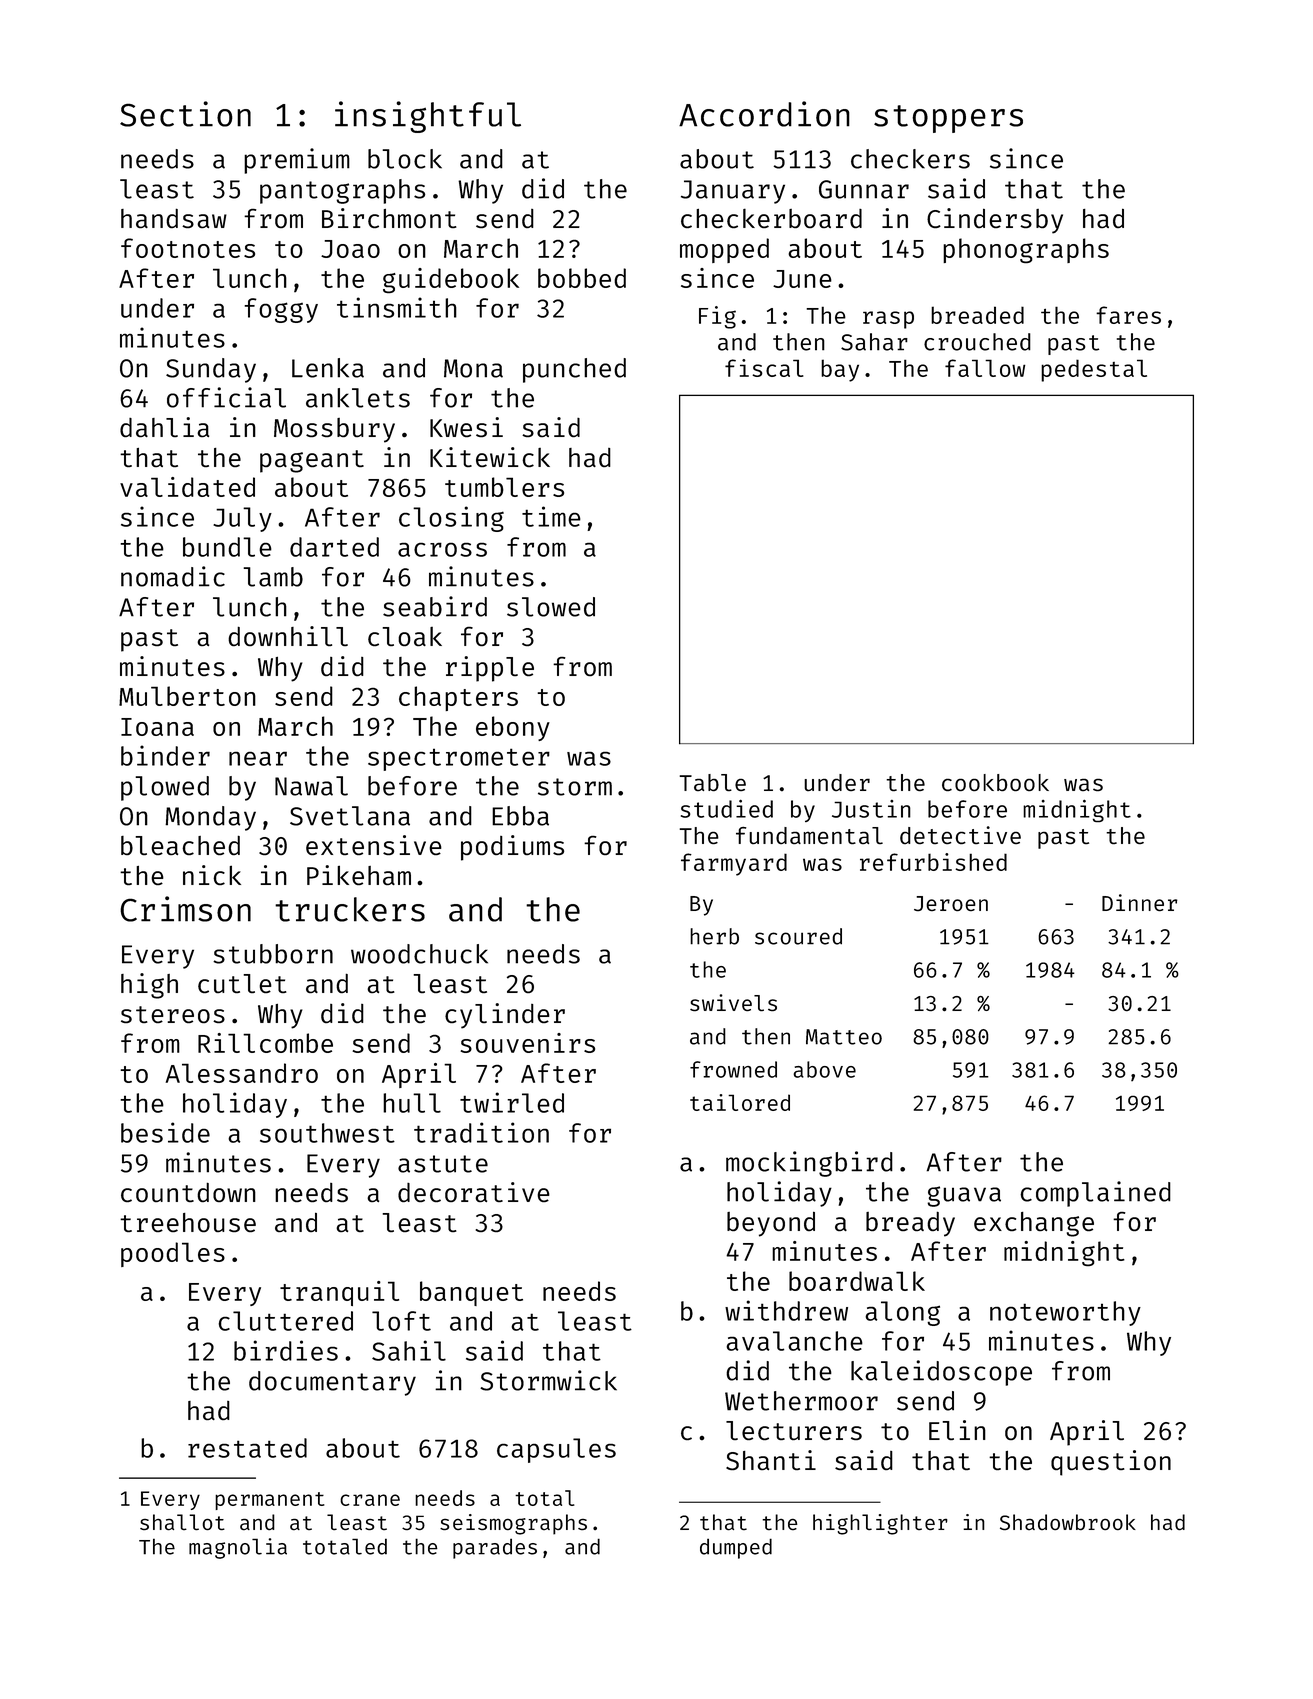  I want to click on stoppers, so click(948, 119).
